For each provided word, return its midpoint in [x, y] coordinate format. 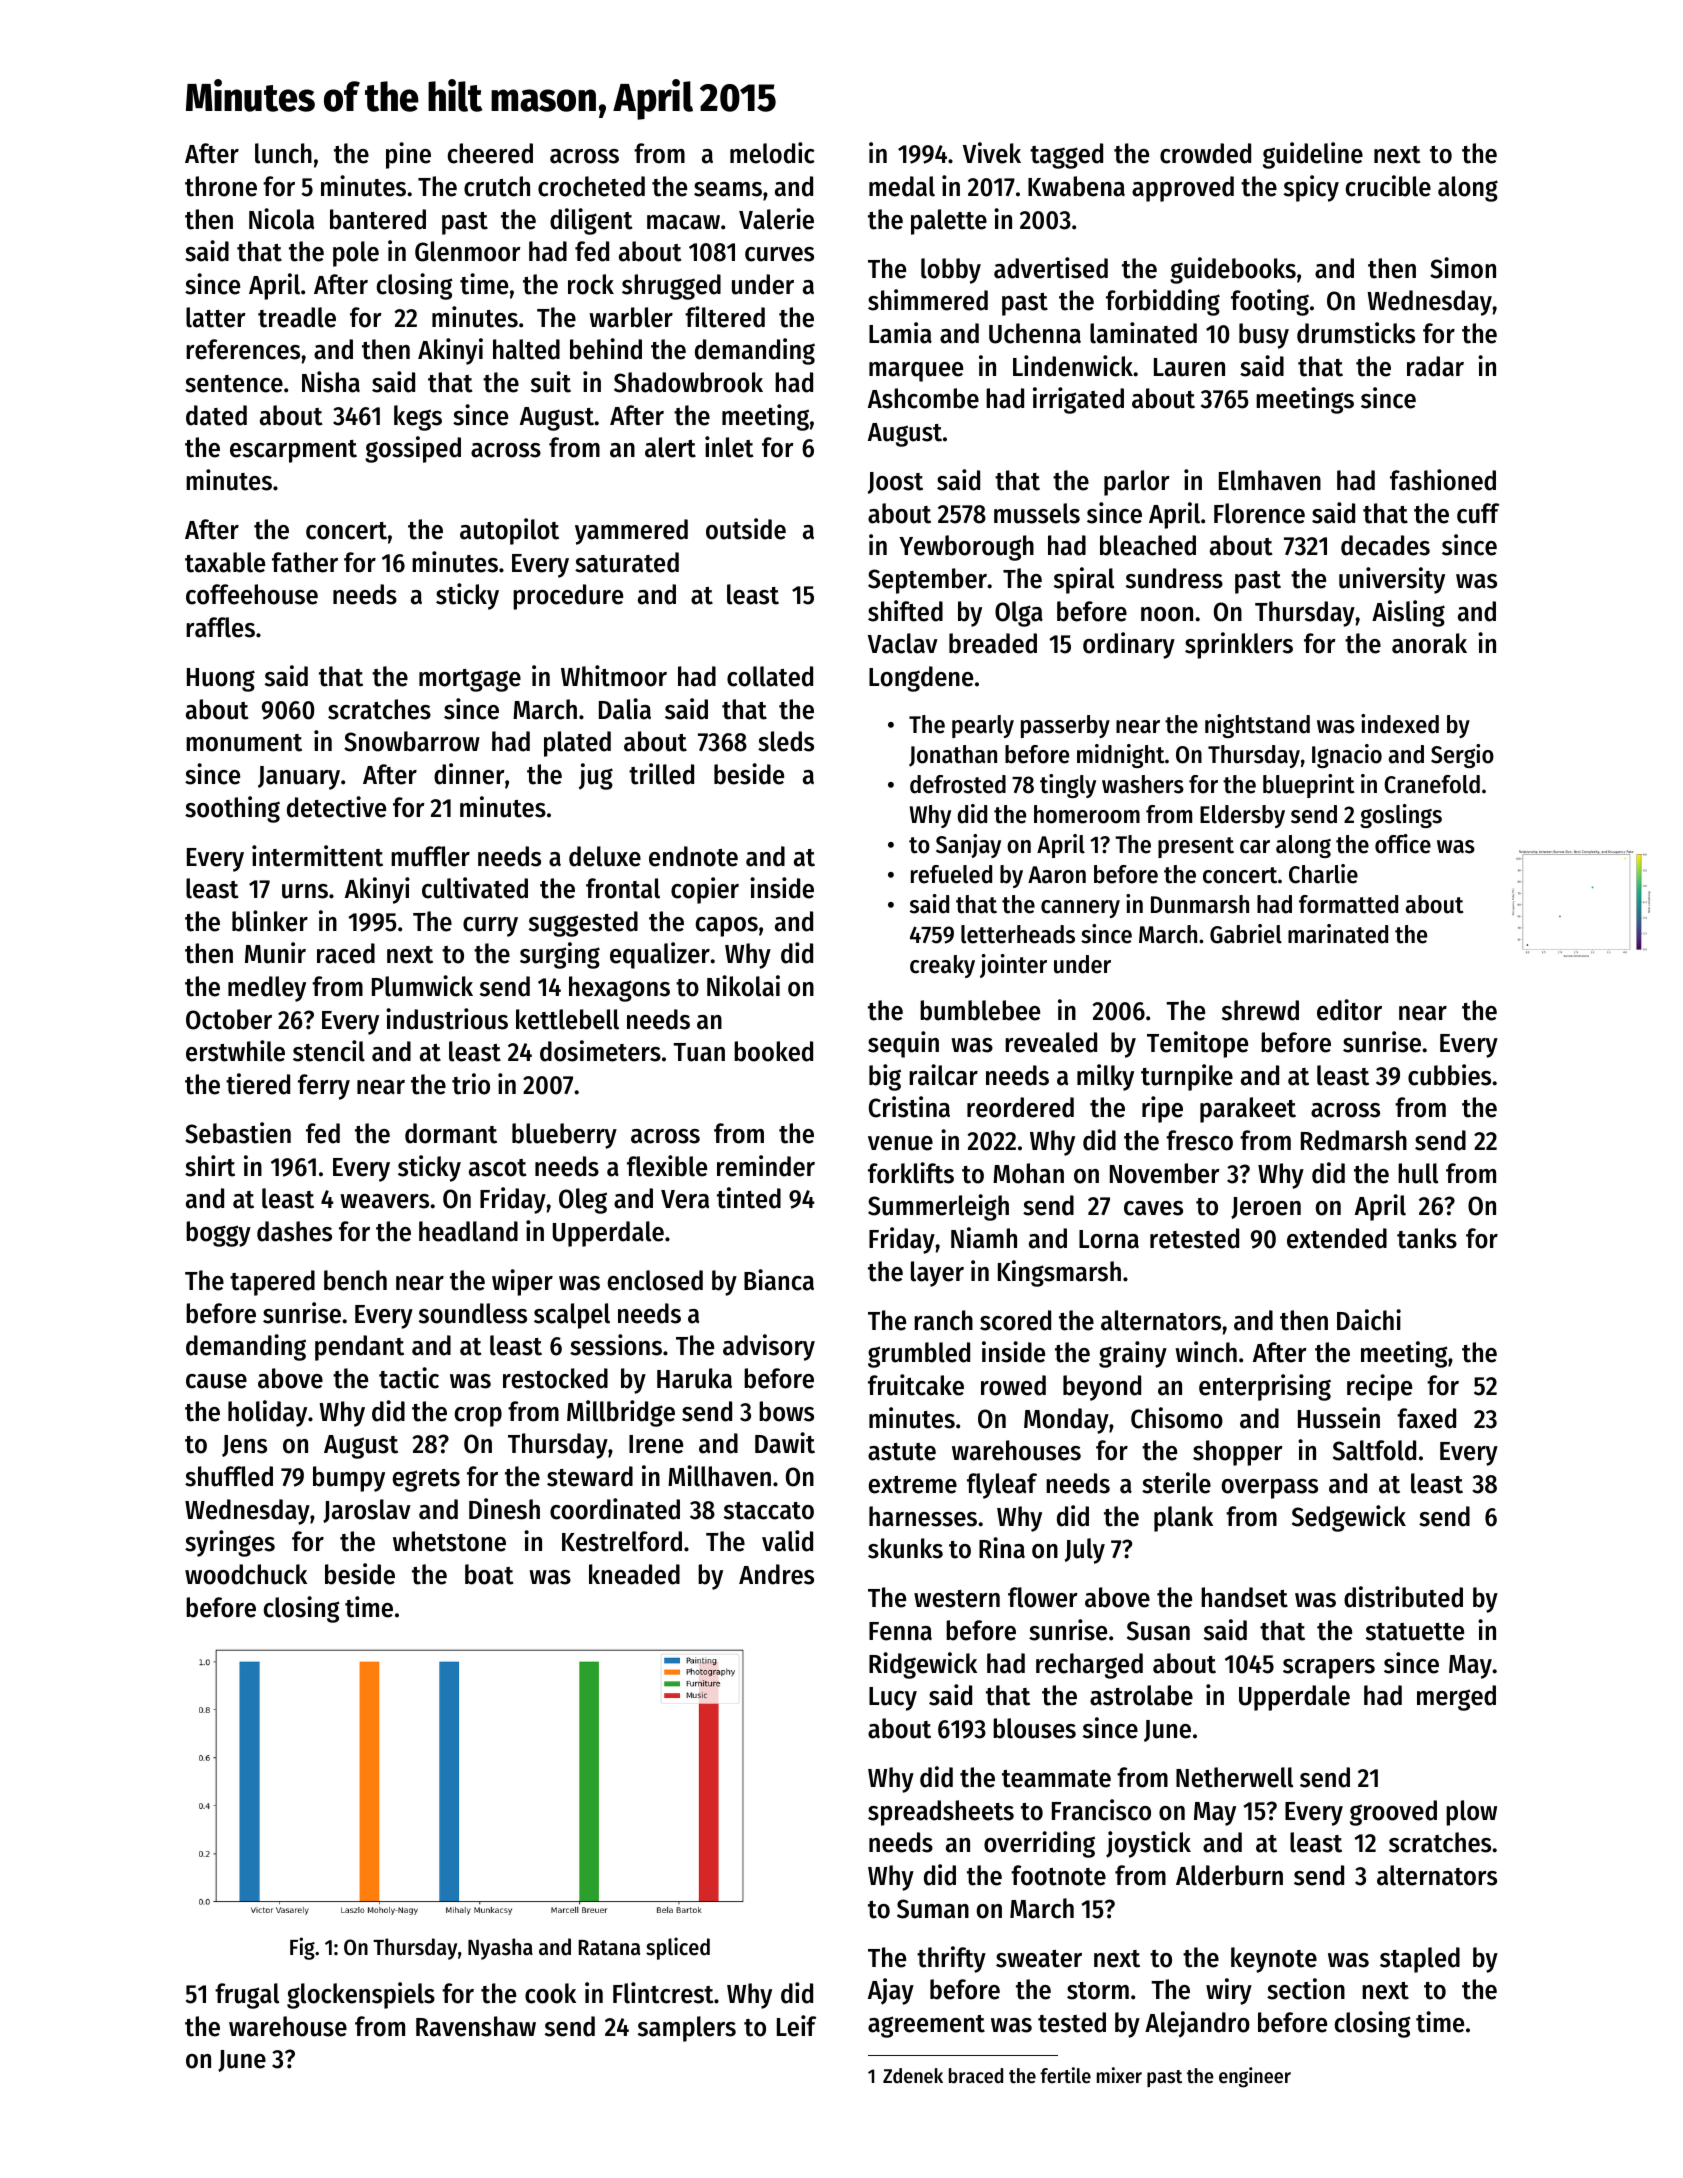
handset [1244, 1597]
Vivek [992, 153]
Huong [221, 680]
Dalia [625, 709]
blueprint [1309, 786]
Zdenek [913, 2076]
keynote [1274, 1960]
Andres [776, 1574]
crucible [1388, 186]
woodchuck [246, 1574]
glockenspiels [361, 1995]
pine [408, 155]
